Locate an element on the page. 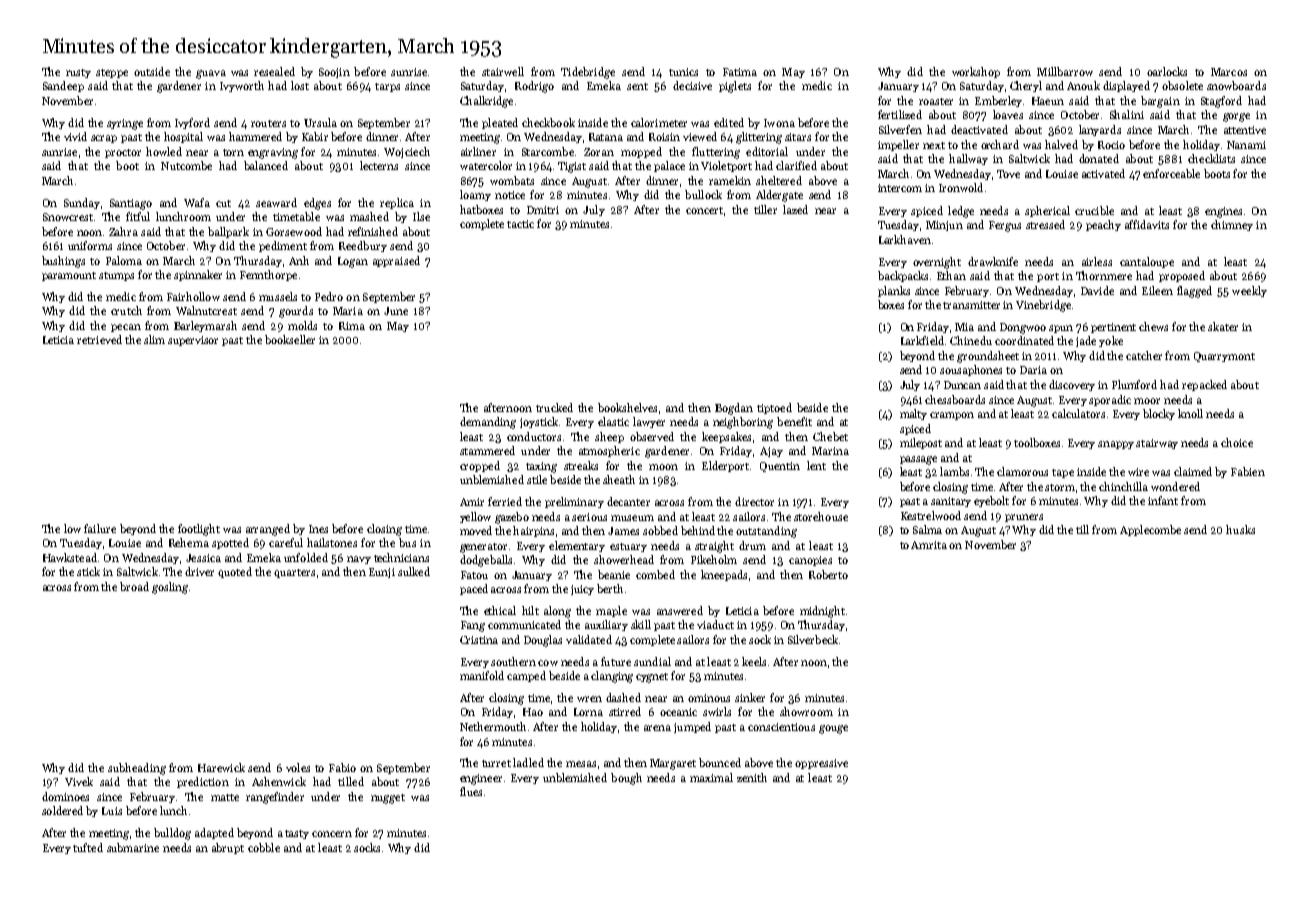 This document has height=924, width=1308. guava is located at coordinates (211, 74).
